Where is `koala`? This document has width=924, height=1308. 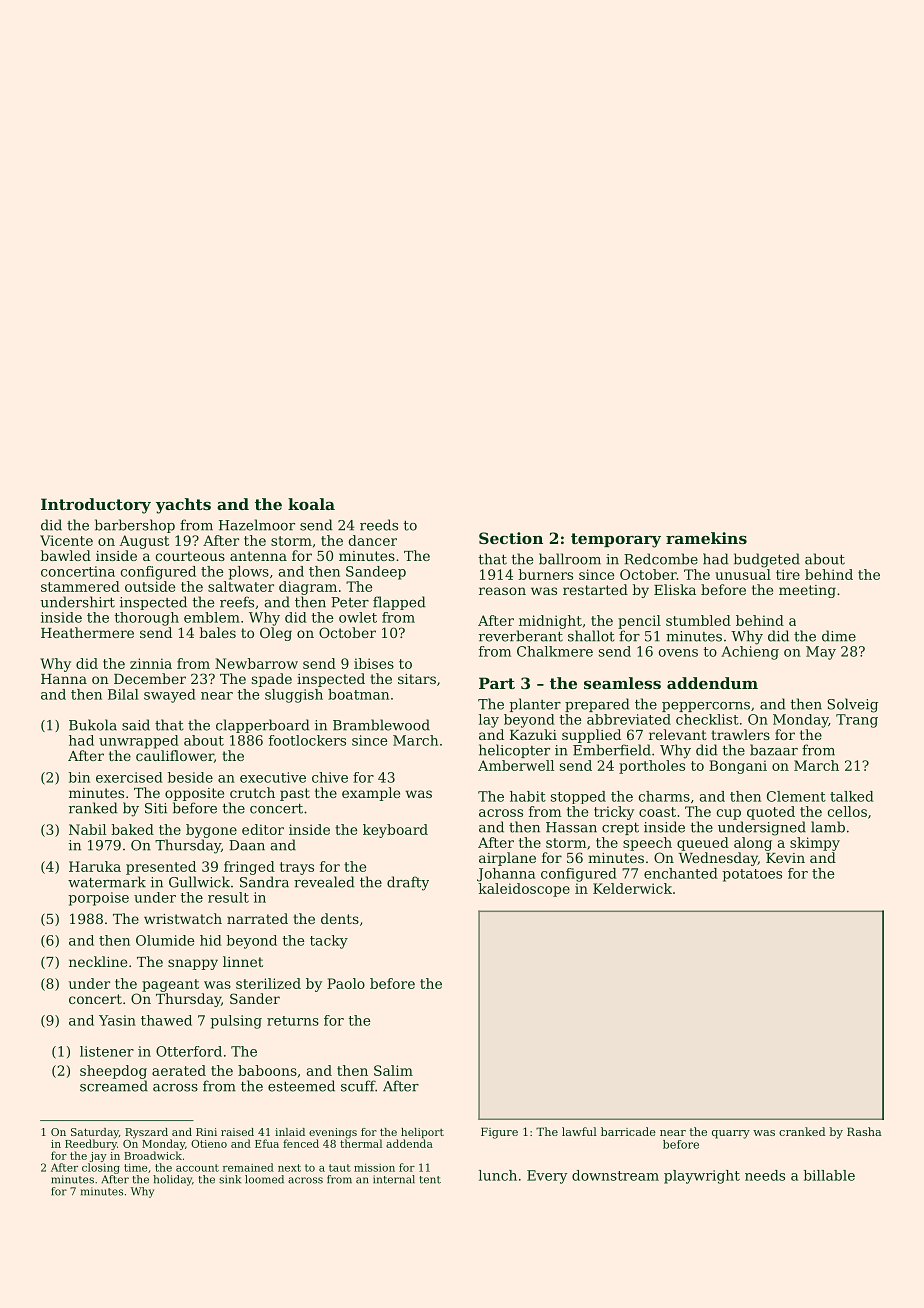 koala is located at coordinates (311, 504).
